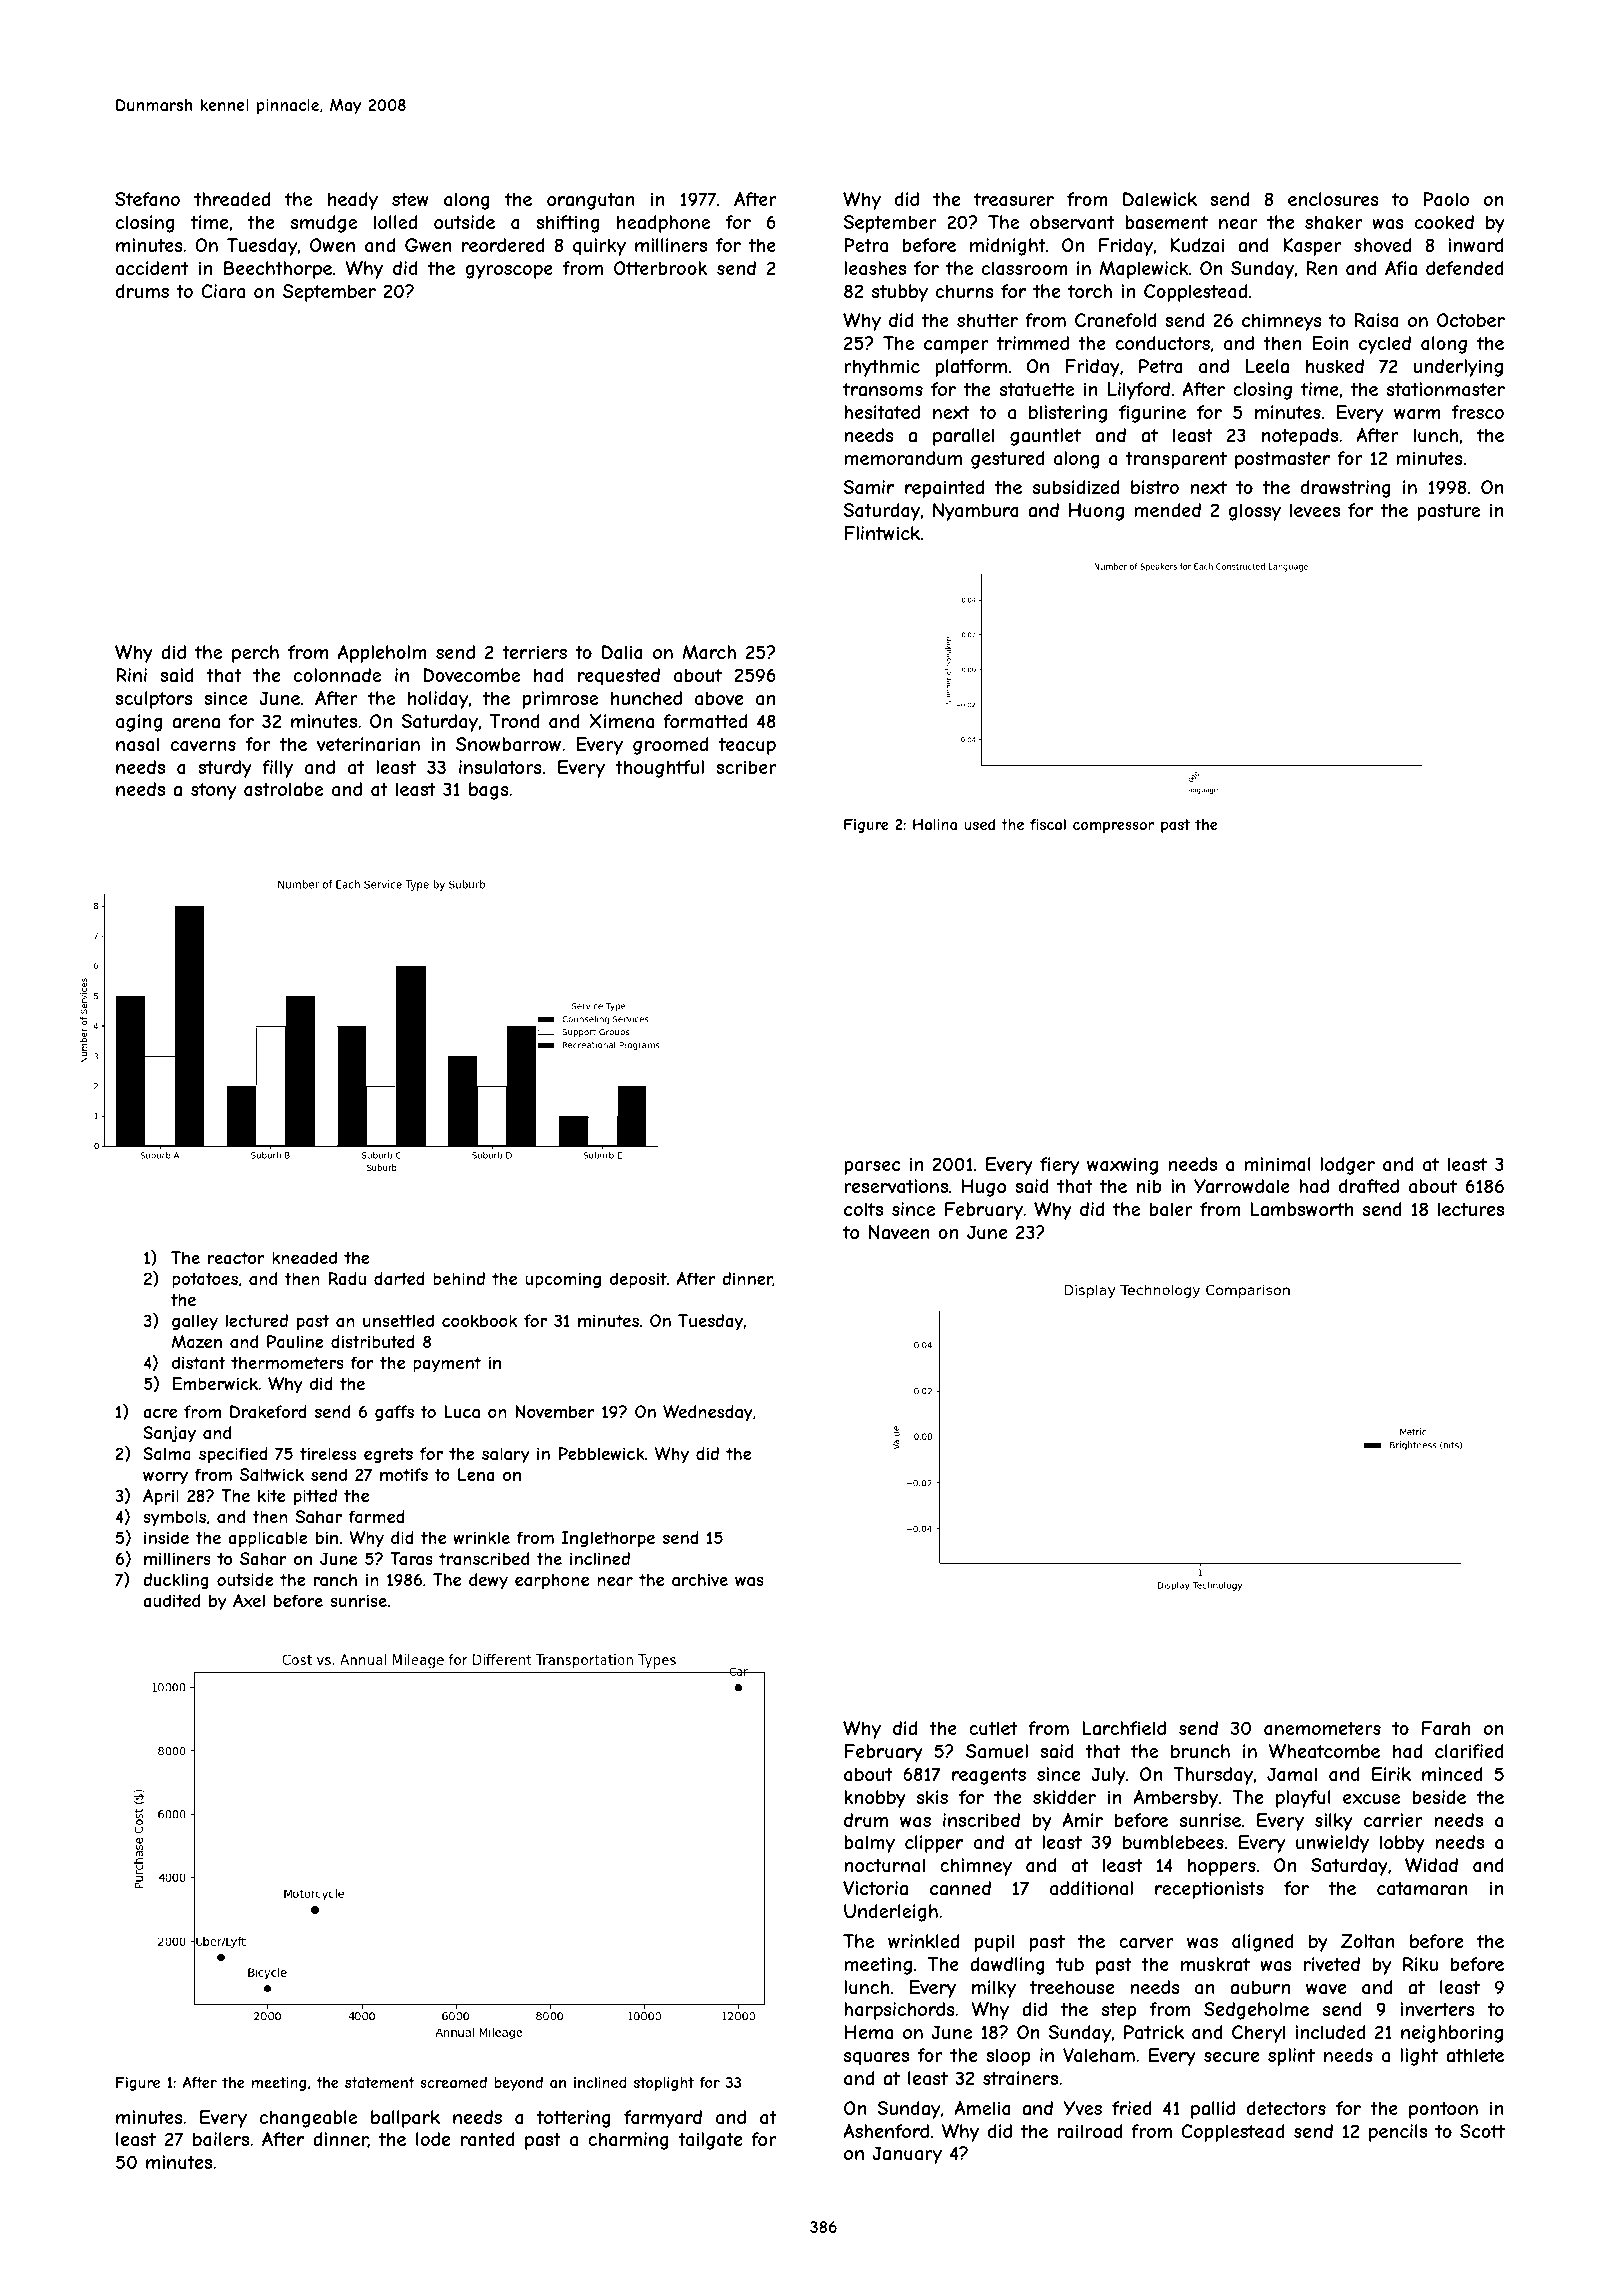 The image size is (1620, 2292). Describe the element at coordinates (875, 268) in the image. I see `leashes` at that location.
